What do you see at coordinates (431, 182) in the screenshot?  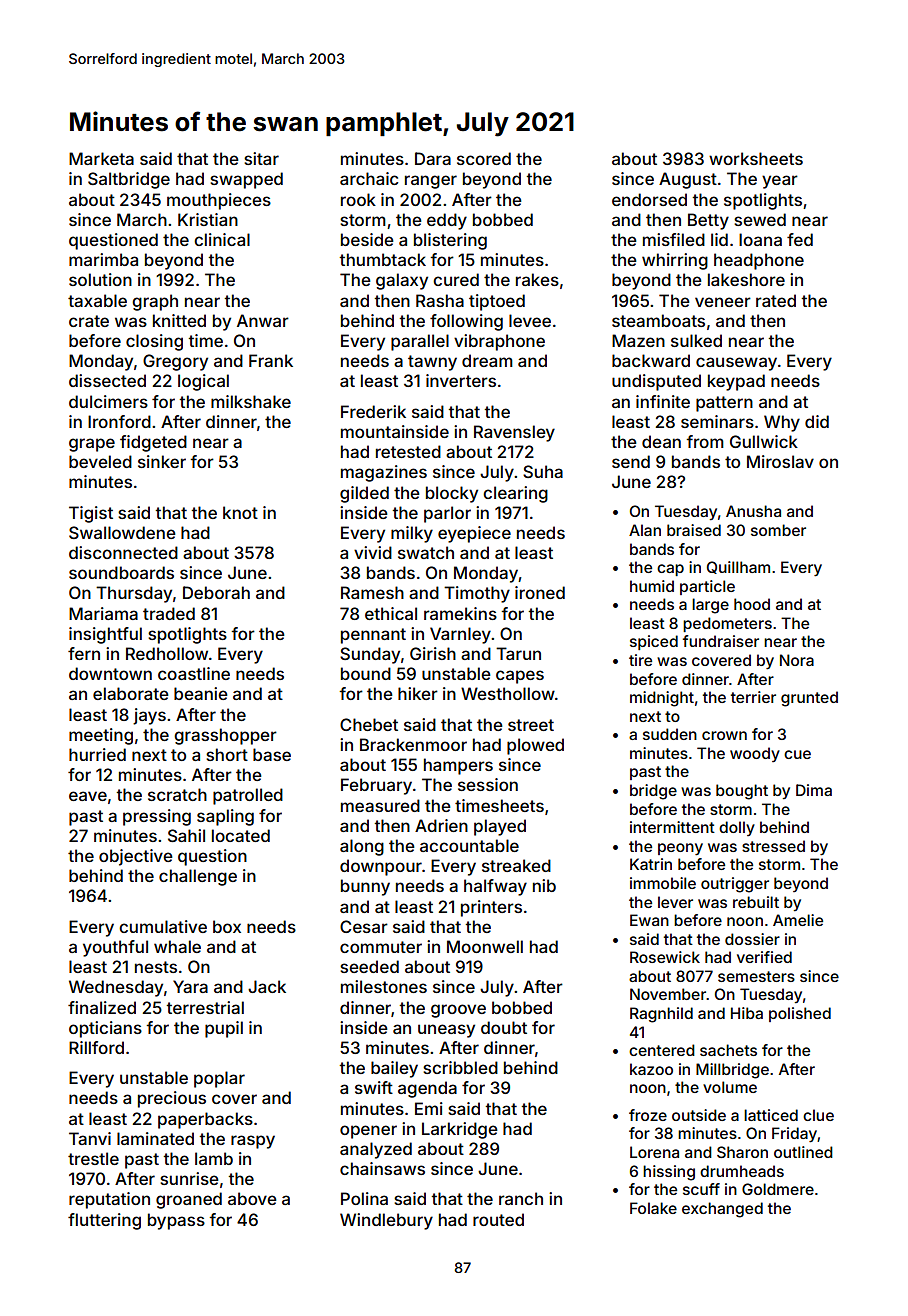 I see `ranger` at bounding box center [431, 182].
